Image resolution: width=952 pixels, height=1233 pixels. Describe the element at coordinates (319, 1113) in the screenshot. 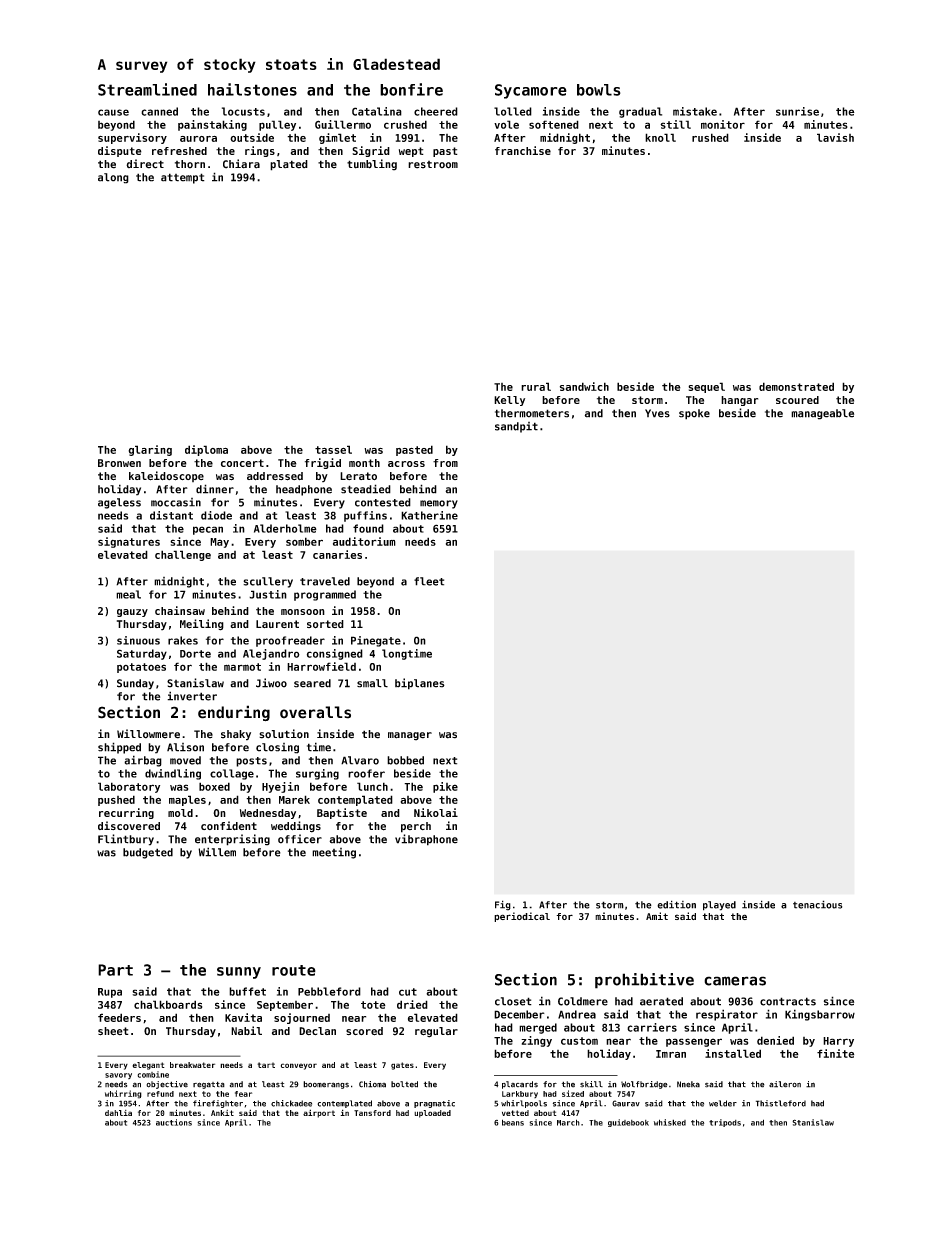

I see `airport` at that location.
